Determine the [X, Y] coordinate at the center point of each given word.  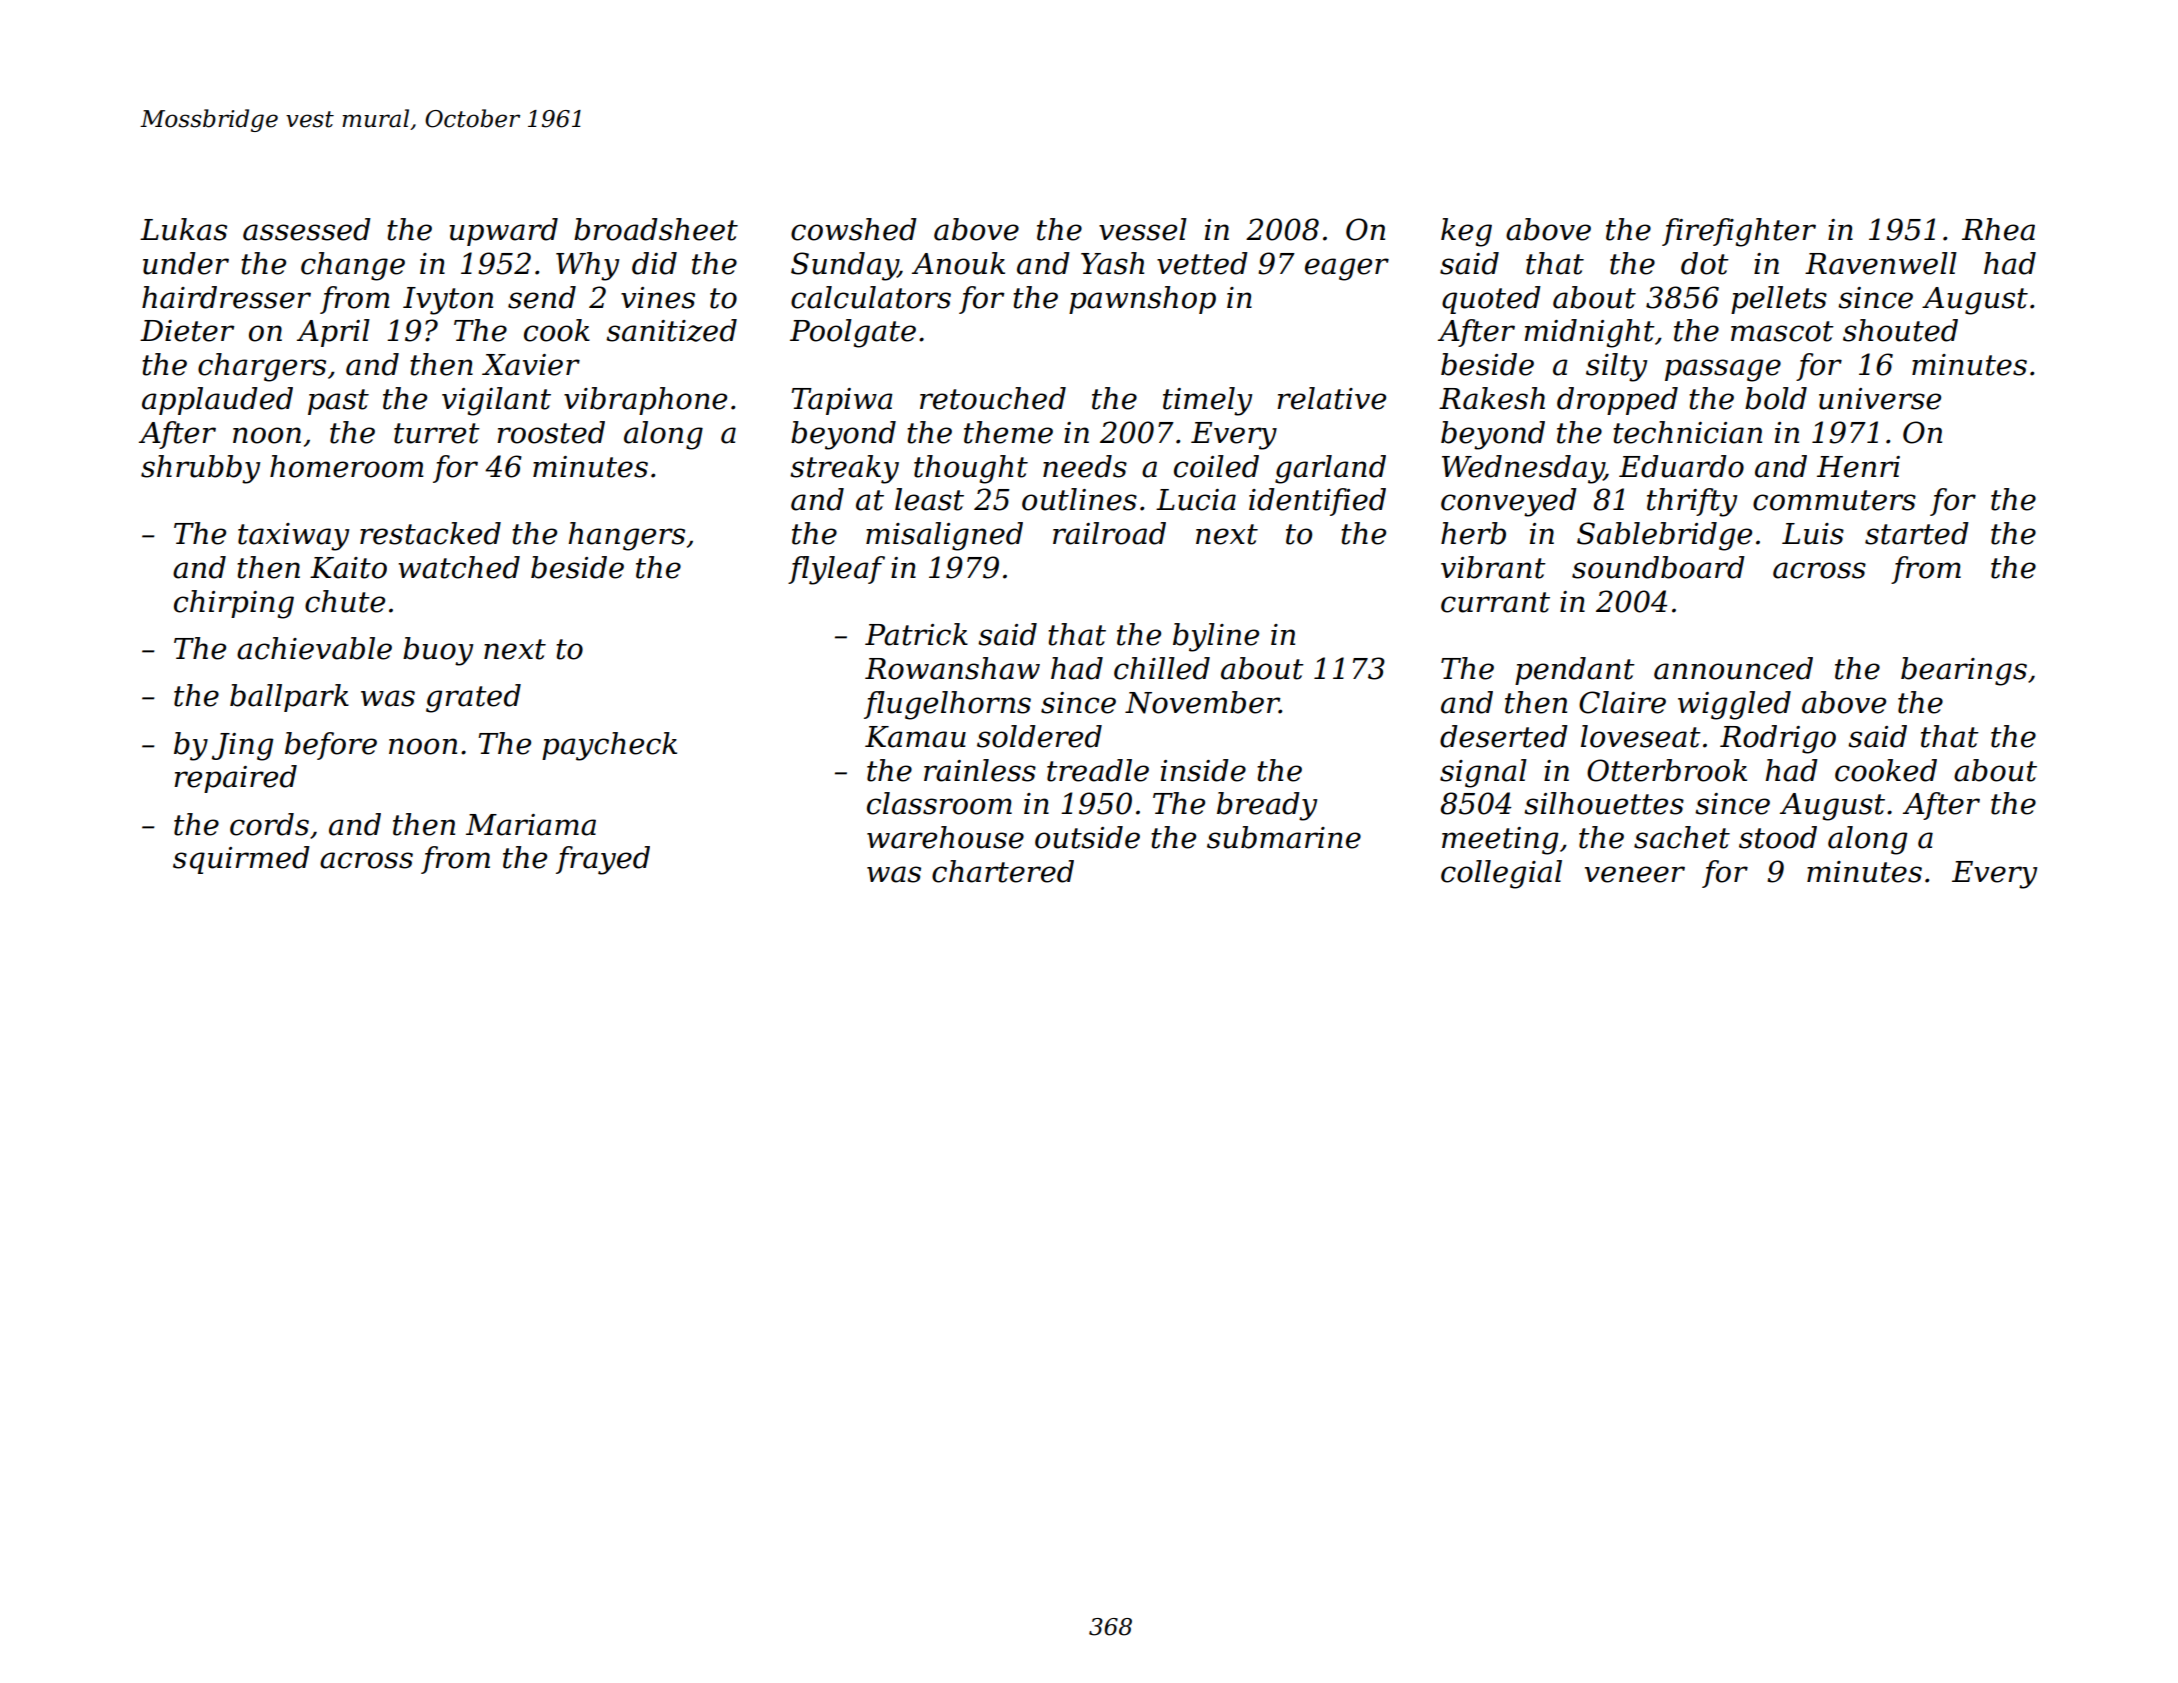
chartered [1003, 871]
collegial [1501, 874]
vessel [1143, 229]
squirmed [241, 860]
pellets [1779, 300]
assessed [307, 229]
